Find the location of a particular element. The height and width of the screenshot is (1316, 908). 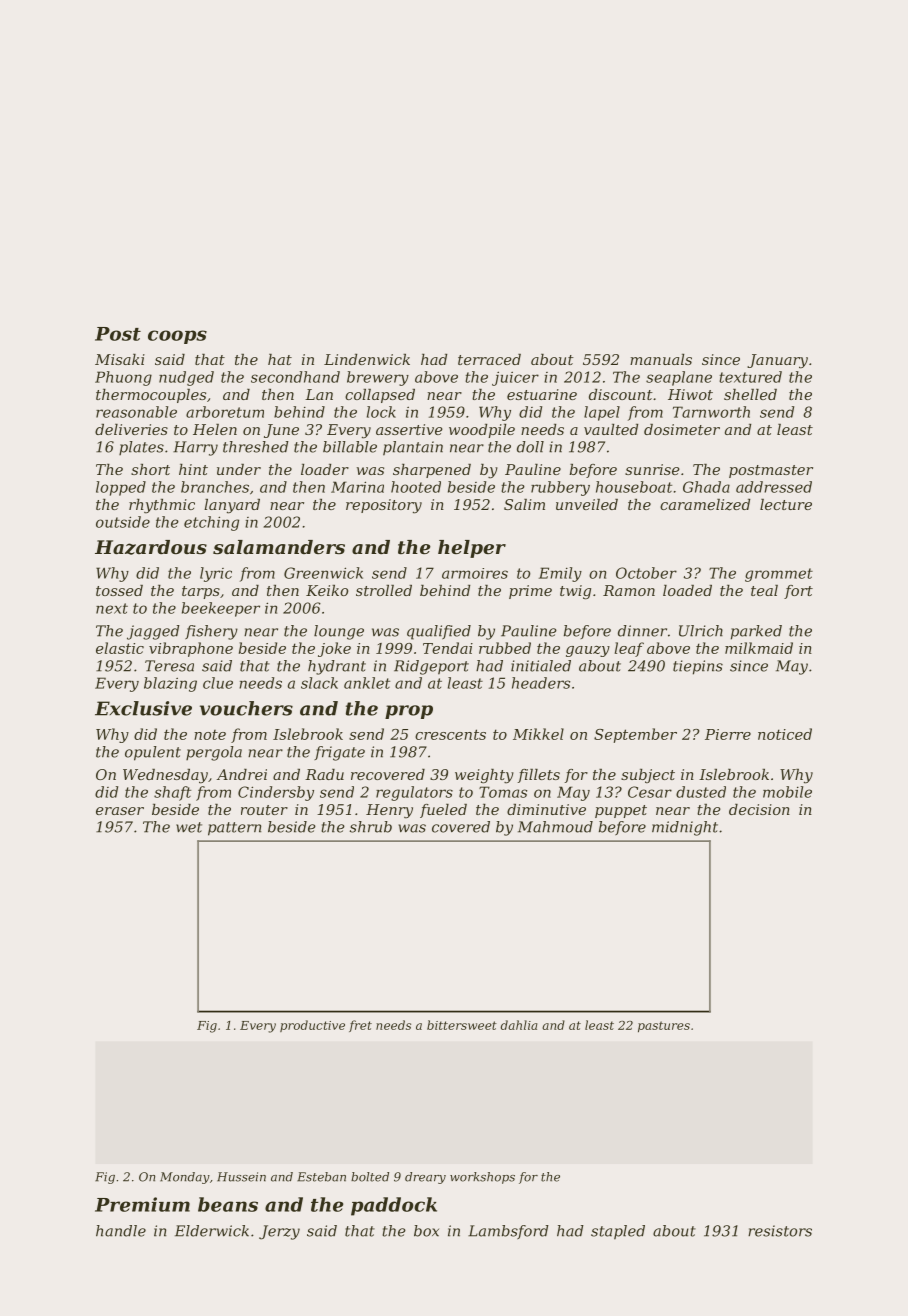

puppet is located at coordinates (621, 811).
